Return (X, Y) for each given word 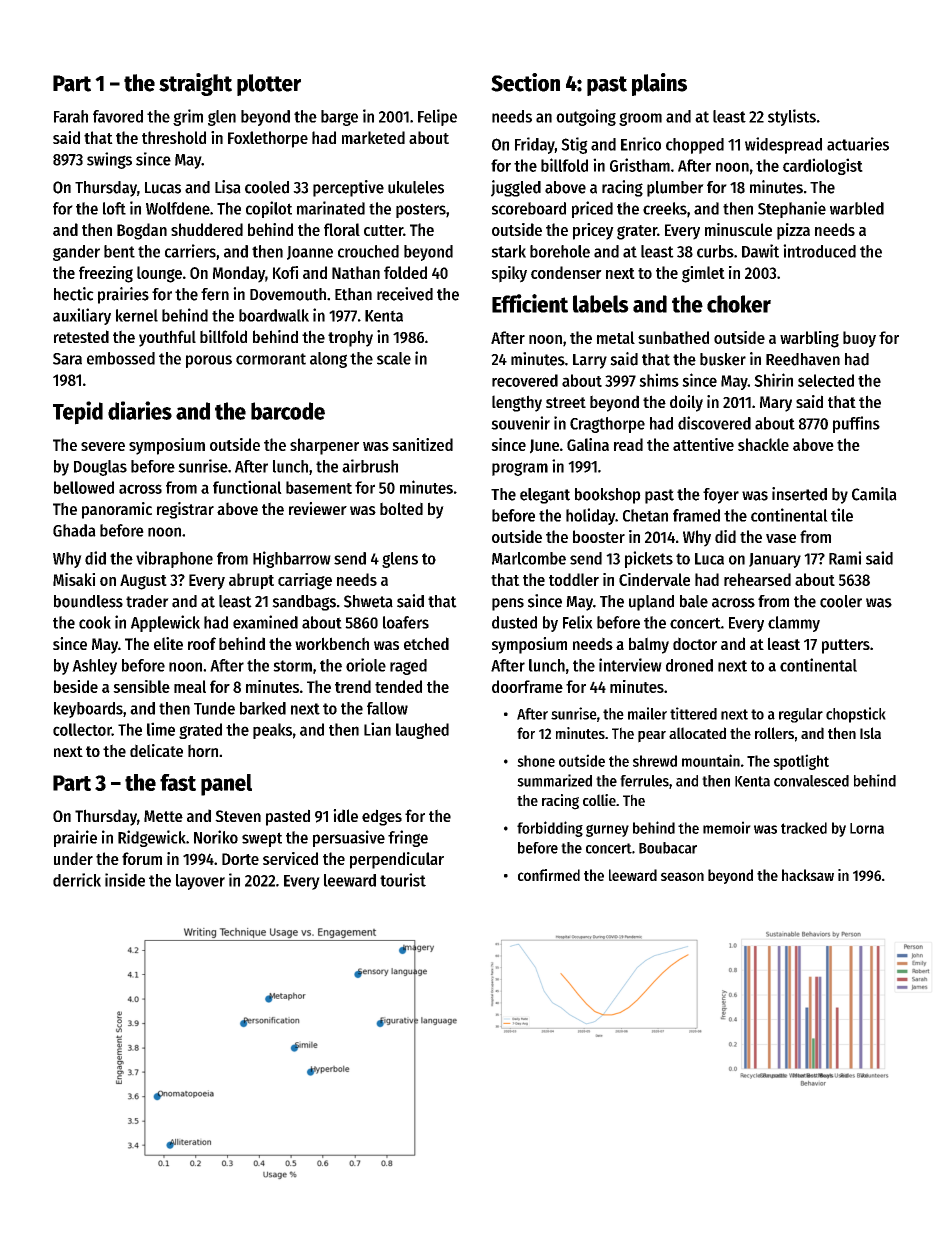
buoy (859, 339)
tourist (403, 880)
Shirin (773, 380)
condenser (566, 272)
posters (421, 210)
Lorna (867, 828)
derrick (77, 880)
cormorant (271, 359)
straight (195, 84)
